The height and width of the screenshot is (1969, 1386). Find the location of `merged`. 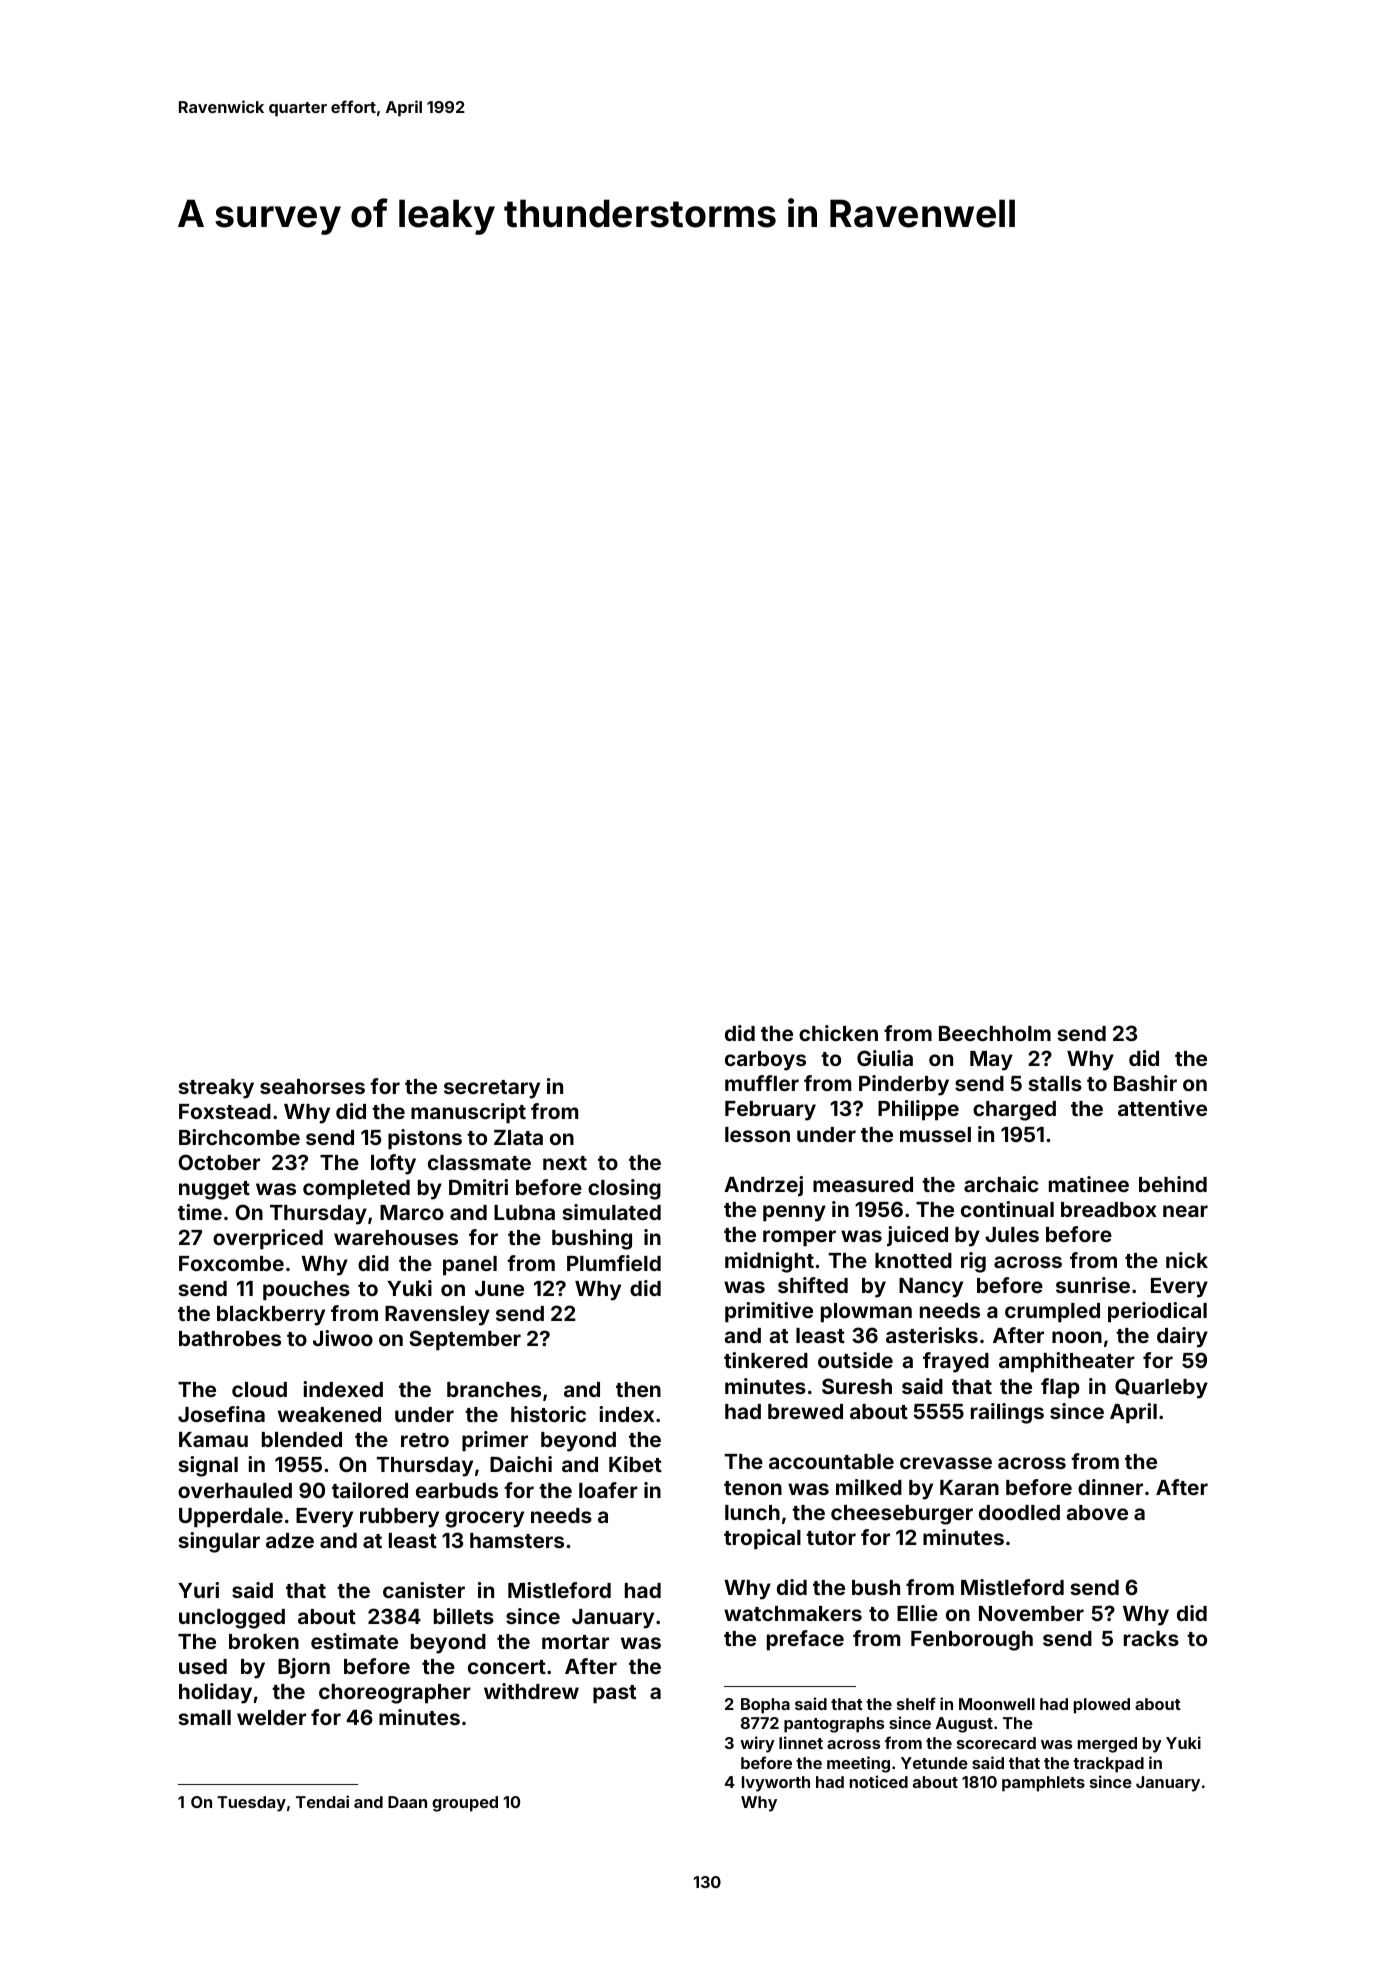

merged is located at coordinates (1107, 1745).
